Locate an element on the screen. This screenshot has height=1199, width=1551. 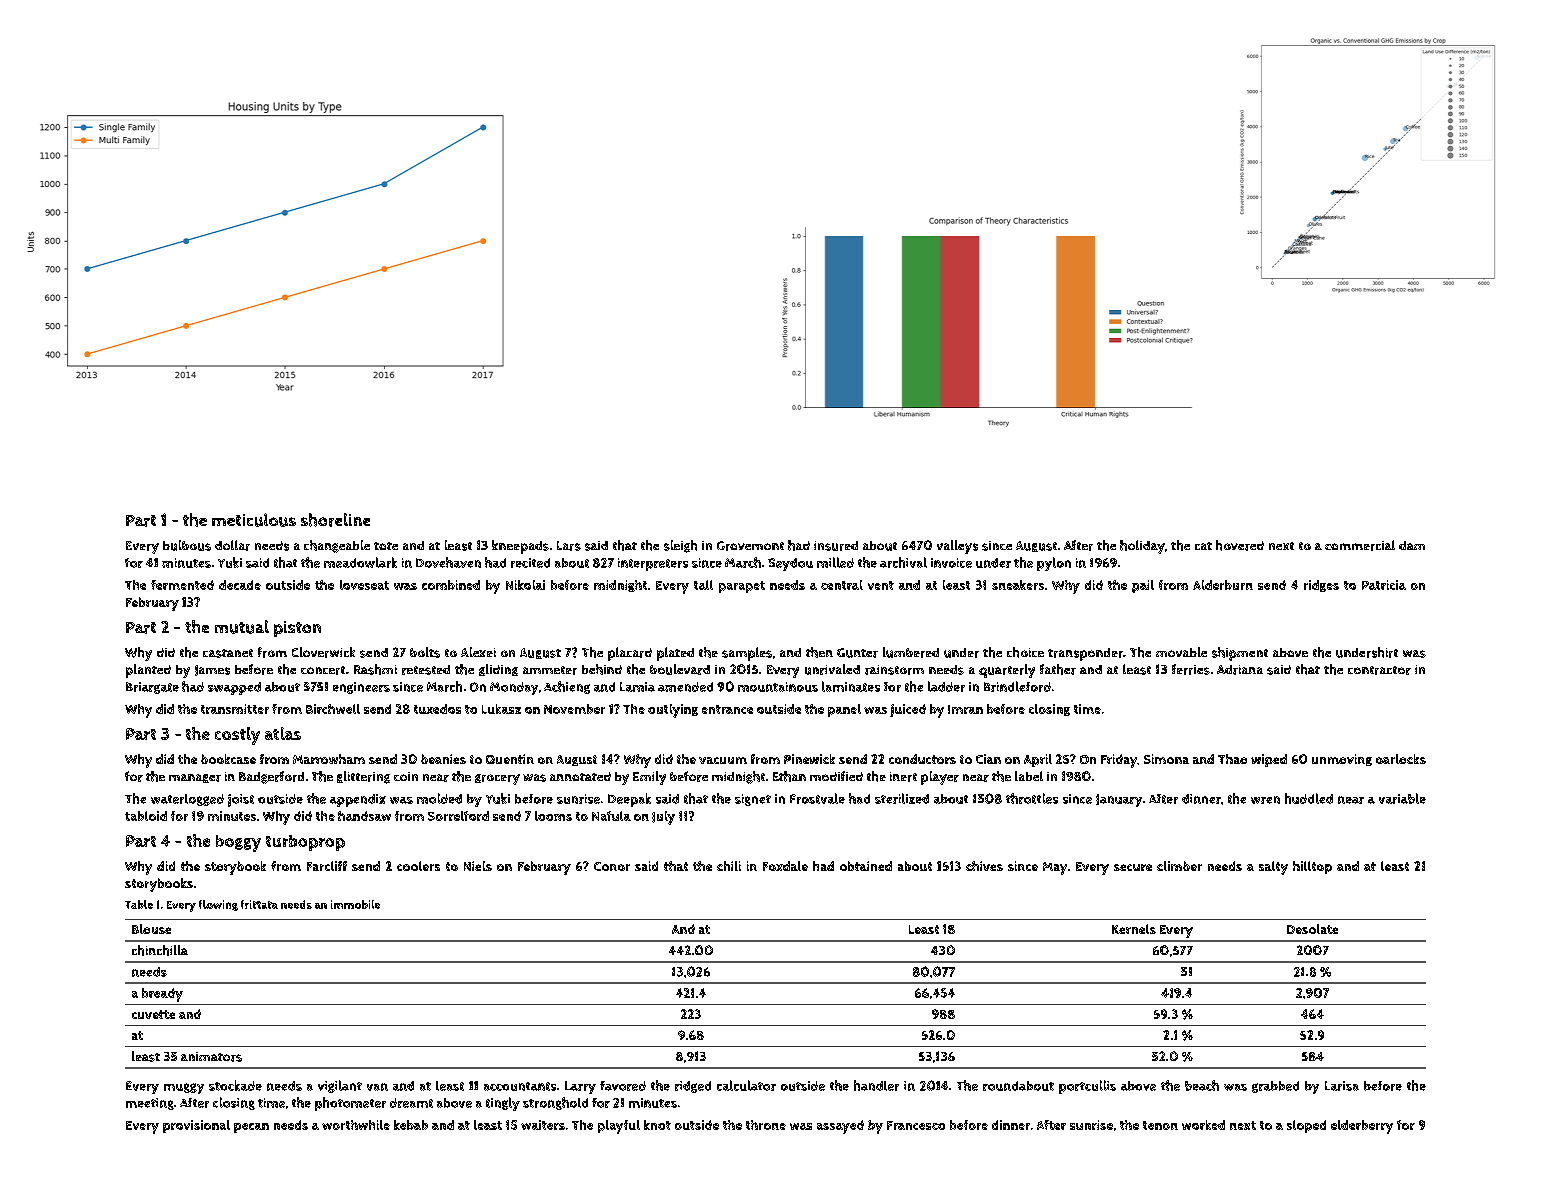
obtained is located at coordinates (866, 866).
